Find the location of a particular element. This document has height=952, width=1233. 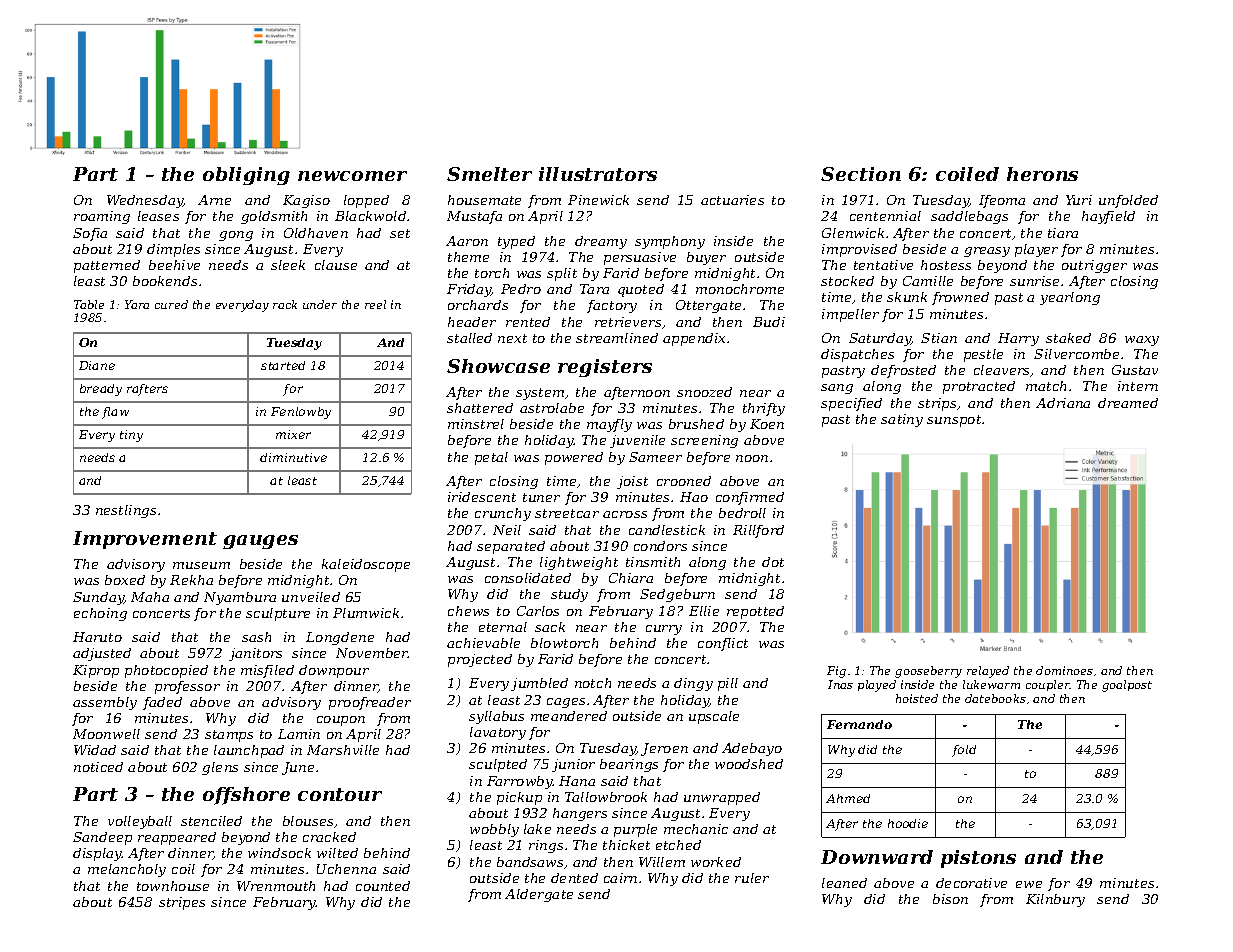

sunrise is located at coordinates (1034, 281).
